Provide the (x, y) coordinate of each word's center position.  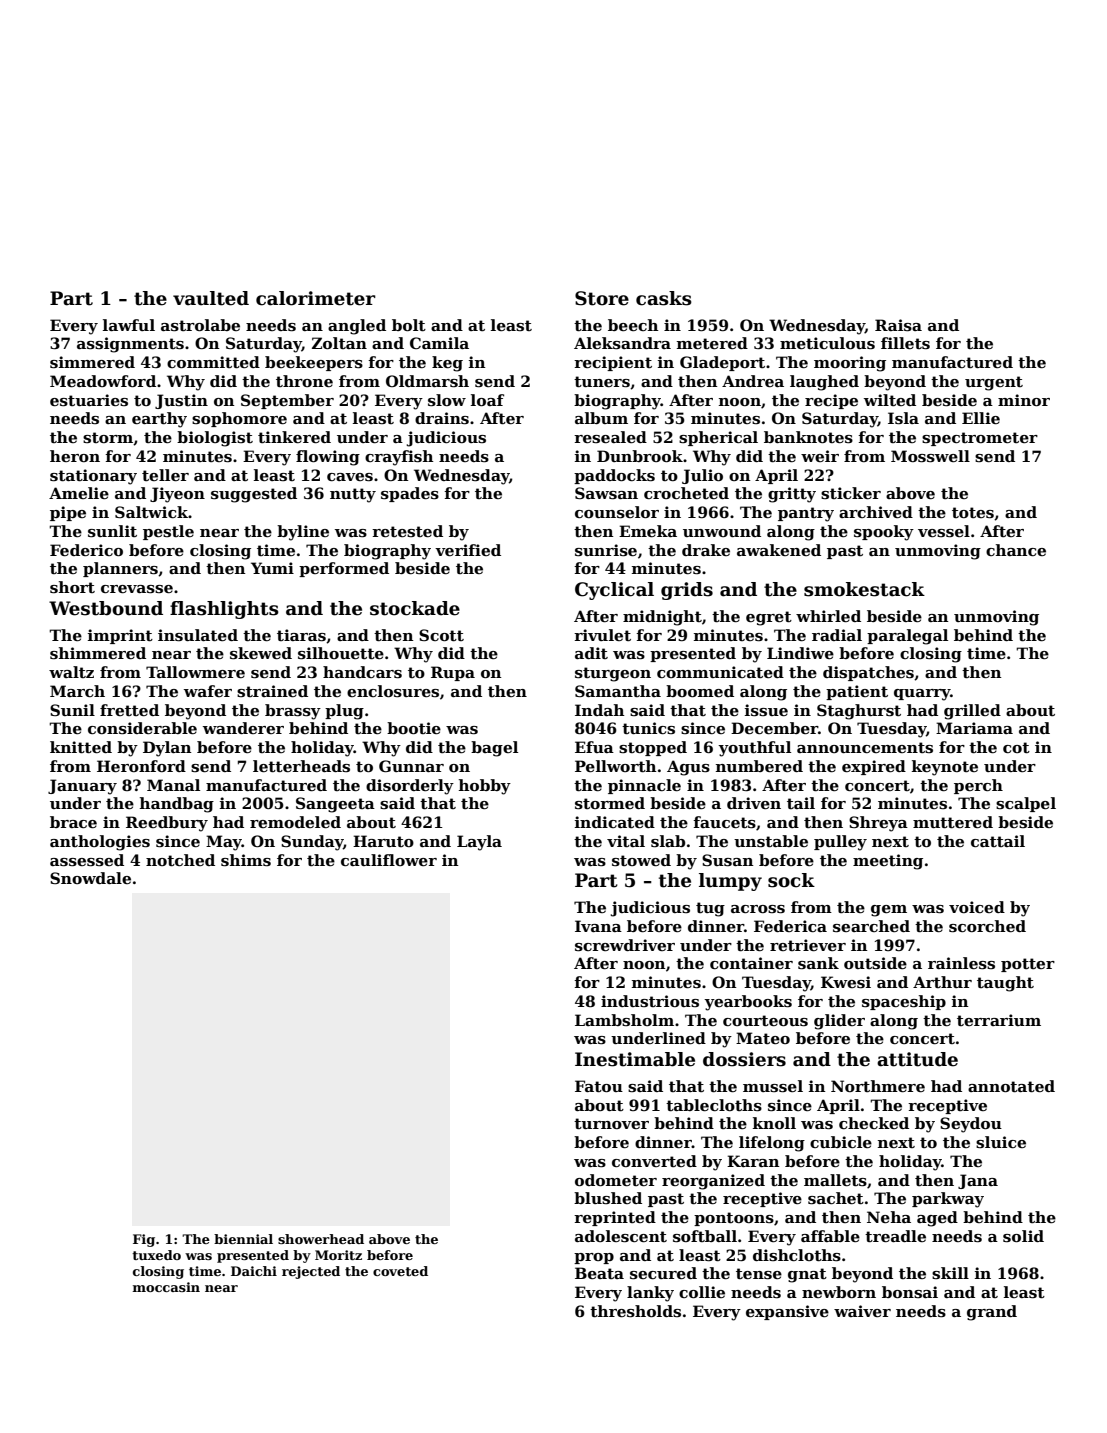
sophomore (239, 419)
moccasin (166, 1287)
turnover (611, 1123)
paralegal (907, 637)
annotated (1011, 1086)
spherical (718, 438)
